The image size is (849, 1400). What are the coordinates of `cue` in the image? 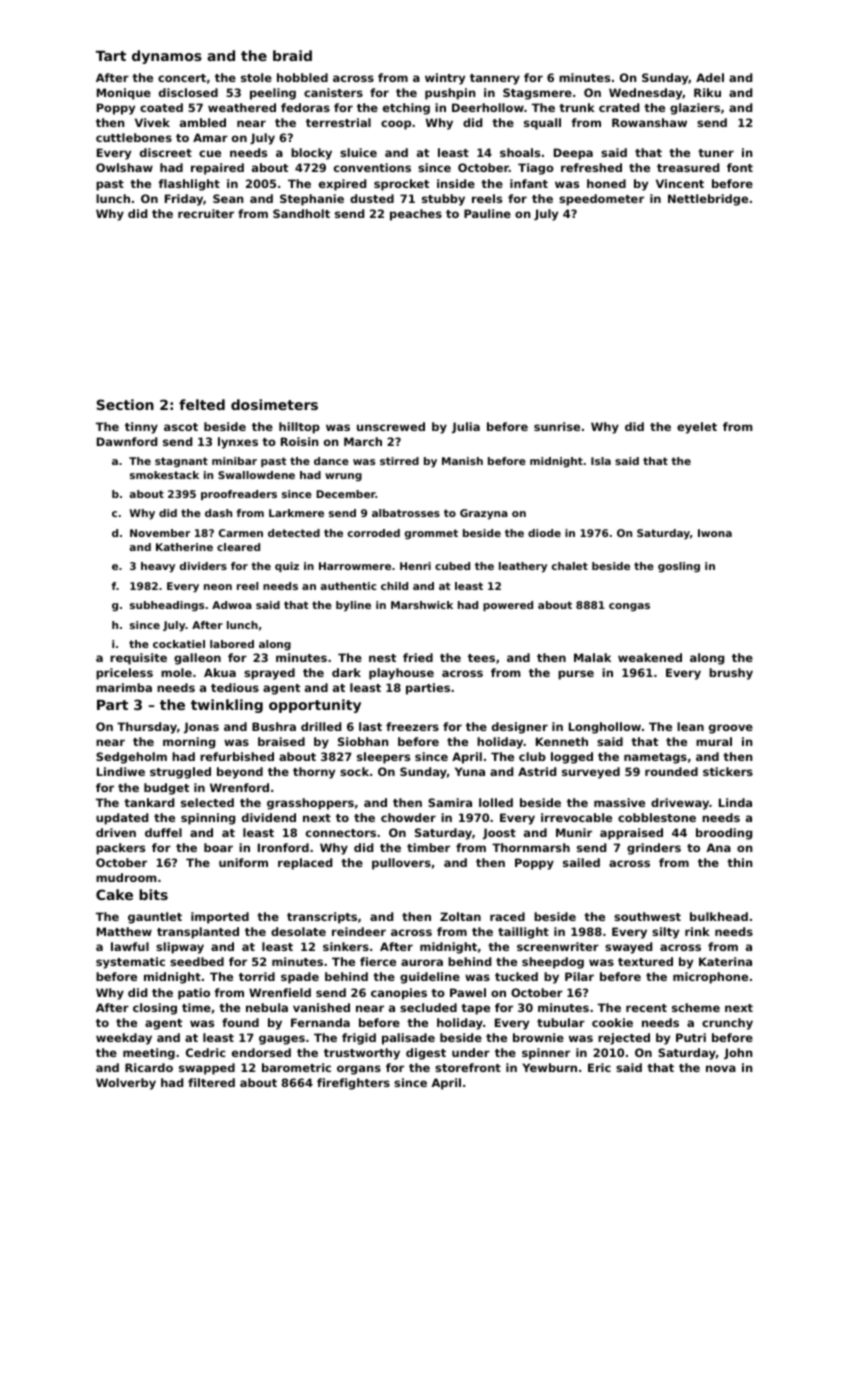 It's located at (210, 153).
